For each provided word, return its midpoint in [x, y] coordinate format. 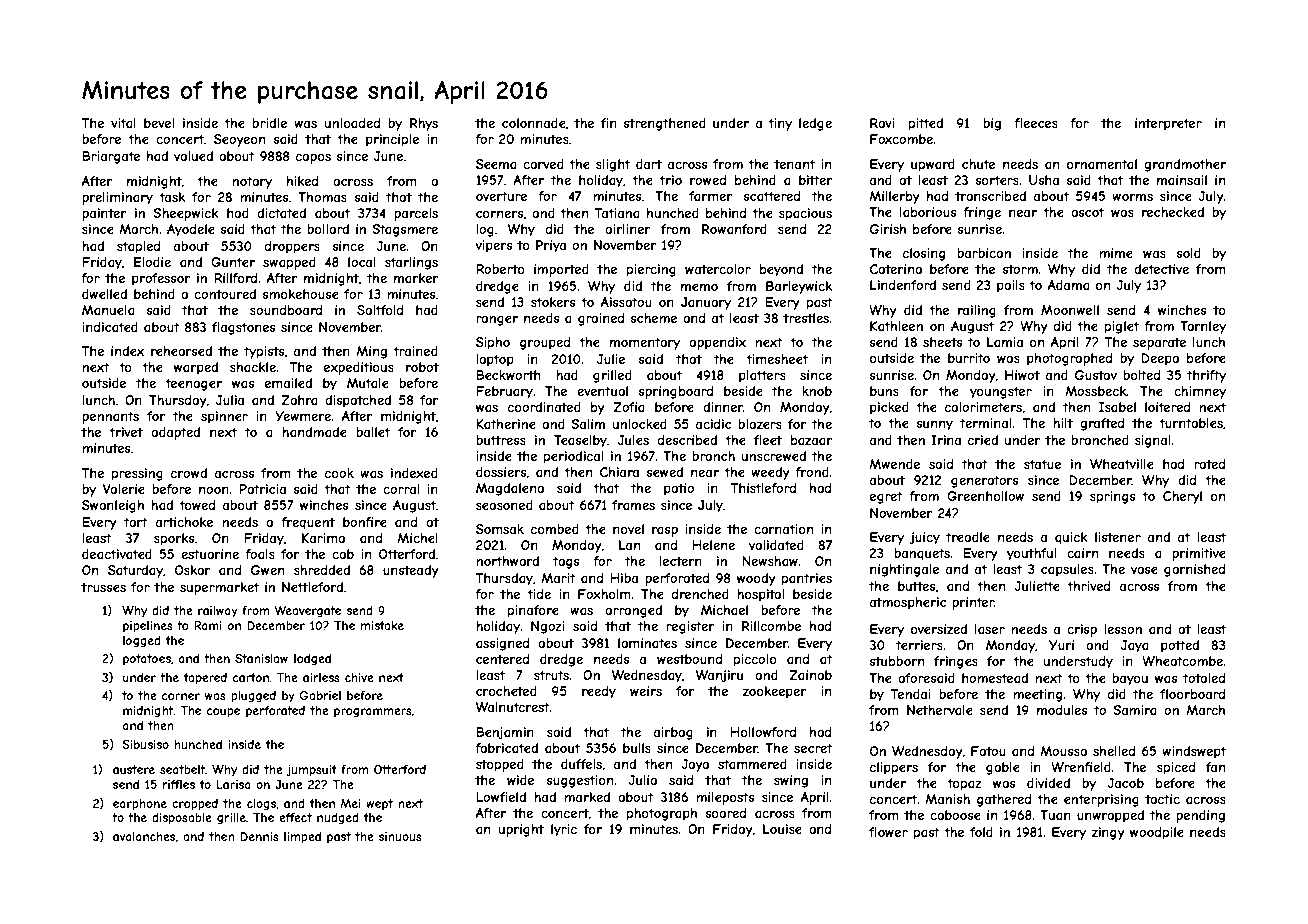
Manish [947, 799]
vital [123, 123]
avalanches [144, 836]
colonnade [534, 123]
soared [726, 813]
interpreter [1168, 124]
